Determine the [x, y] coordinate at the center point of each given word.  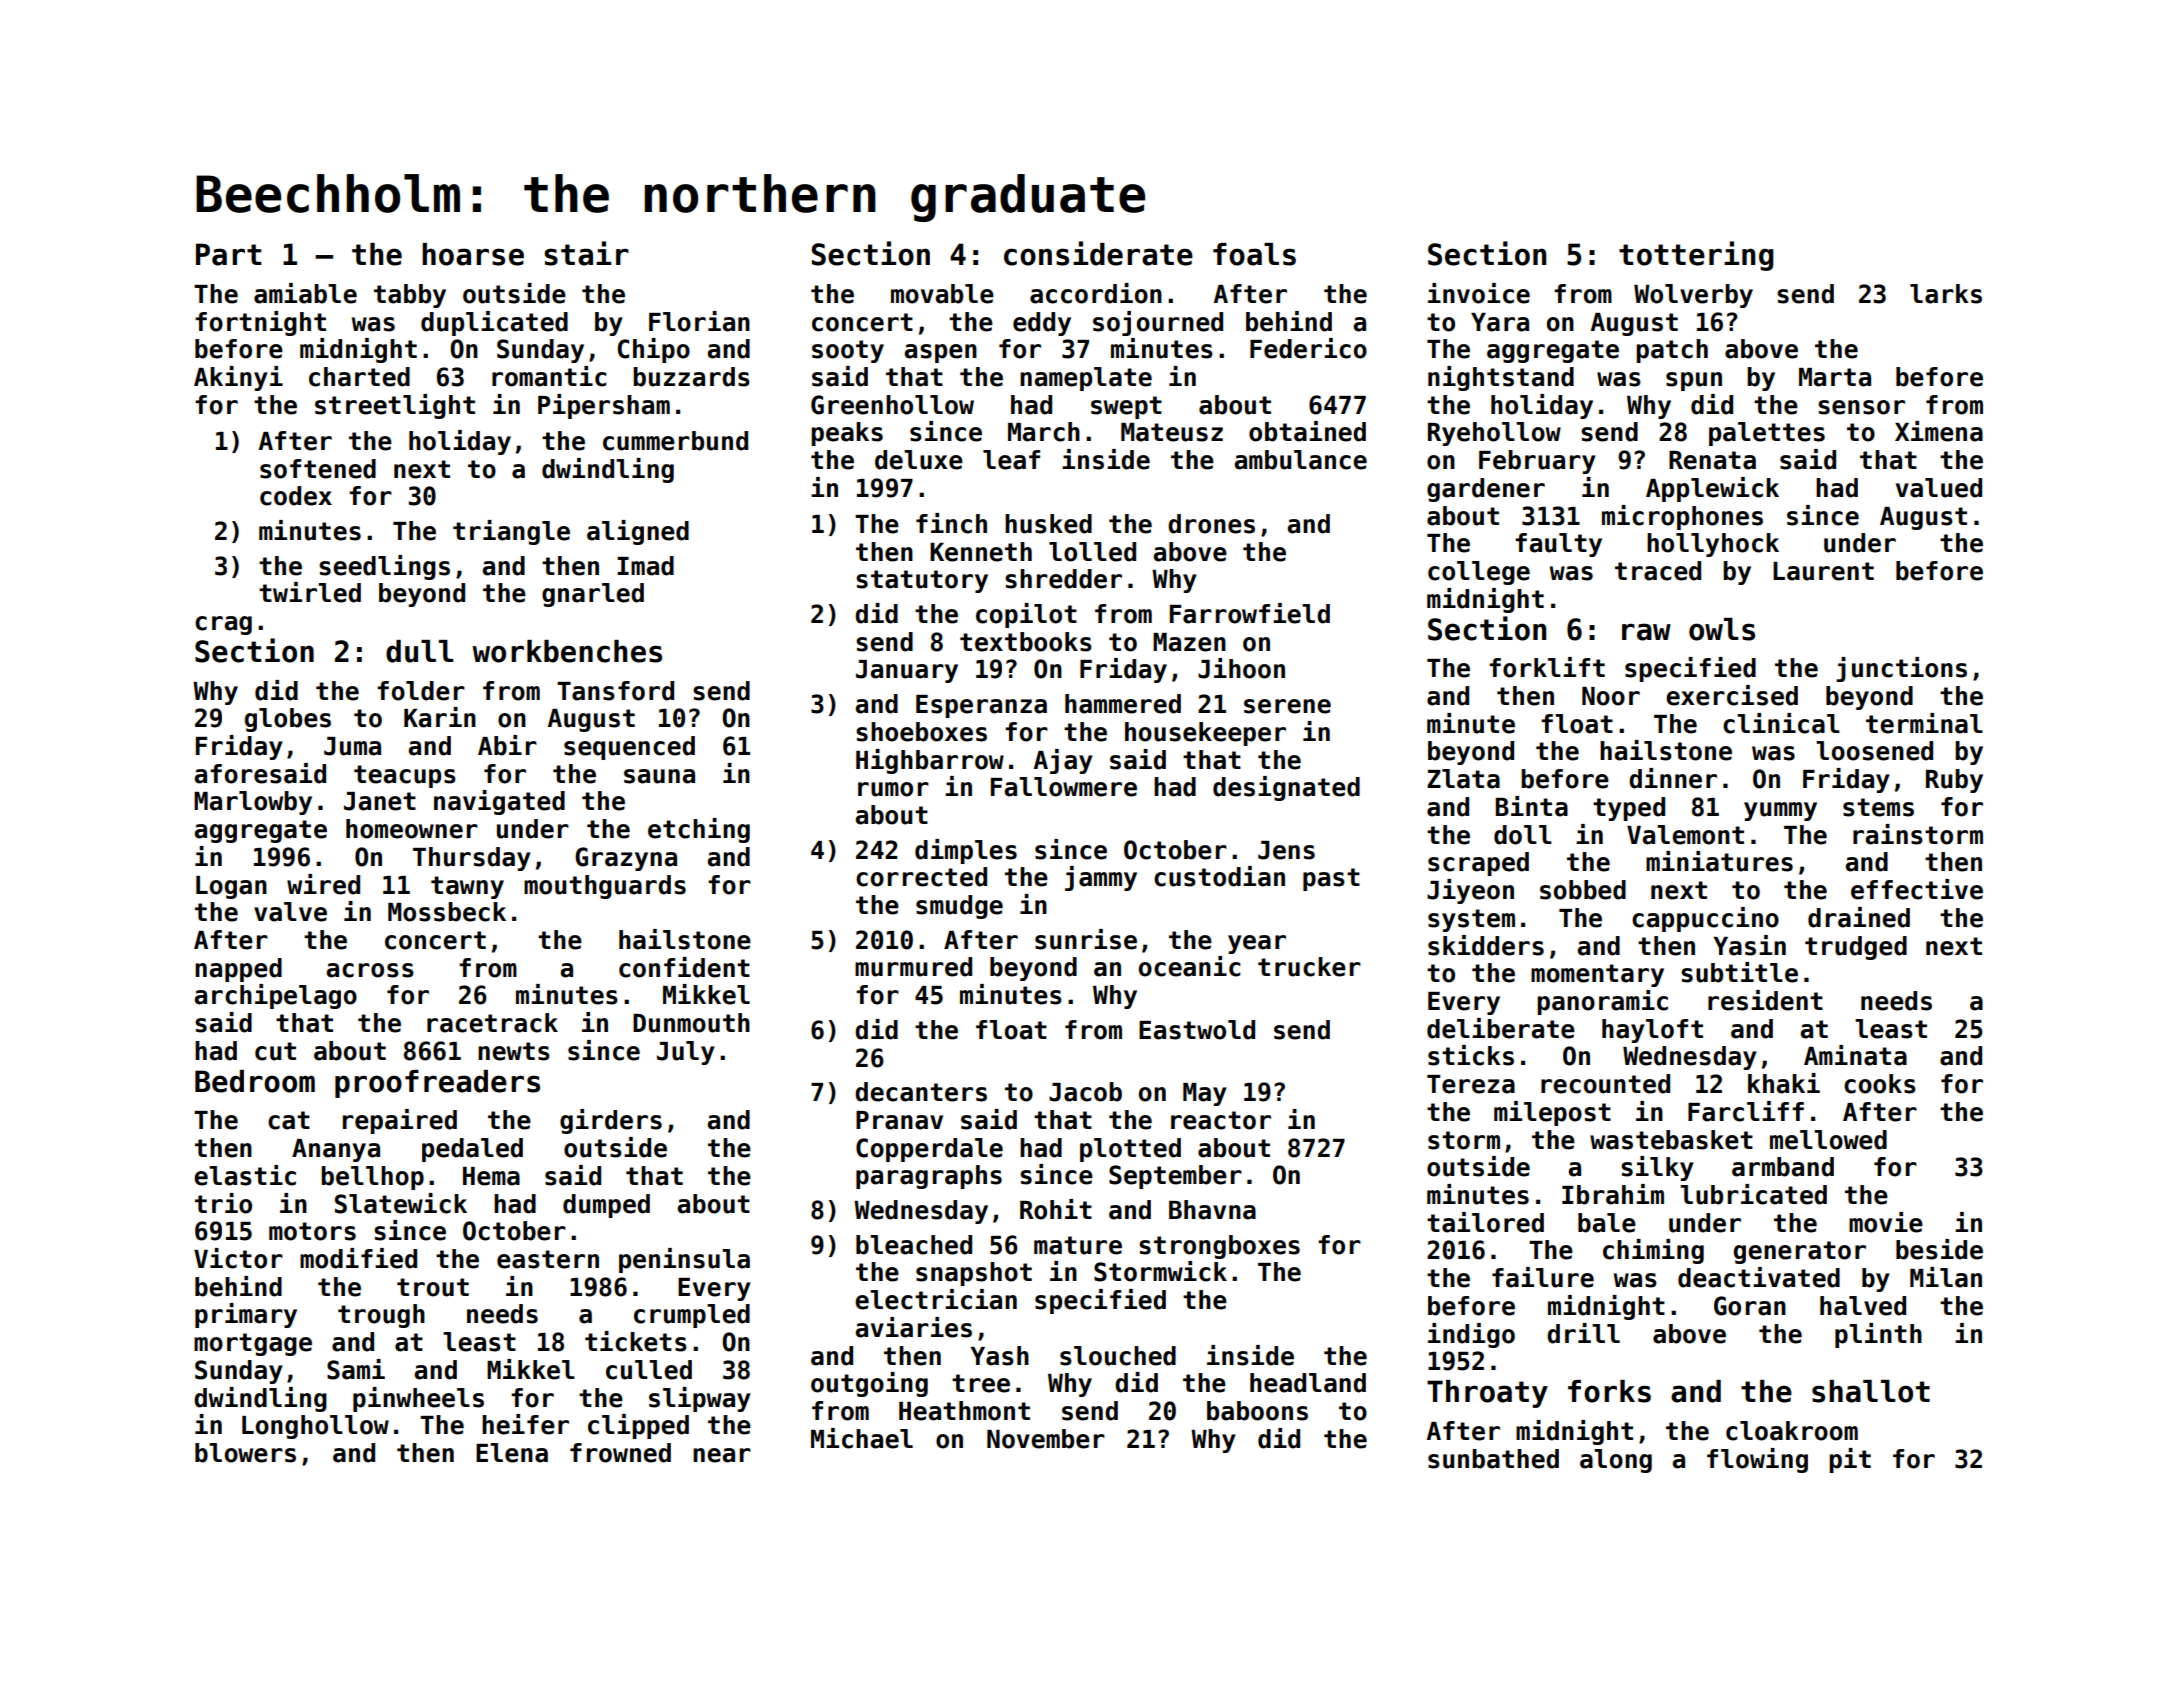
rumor [893, 789]
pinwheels [418, 1399]
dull [419, 651]
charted [359, 377]
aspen [940, 353]
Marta [1835, 377]
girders [611, 1121]
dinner [1673, 778]
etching [699, 830]
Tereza [1471, 1084]
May [1205, 1094]
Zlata [1463, 779]
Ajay [1063, 761]
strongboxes [1219, 1247]
